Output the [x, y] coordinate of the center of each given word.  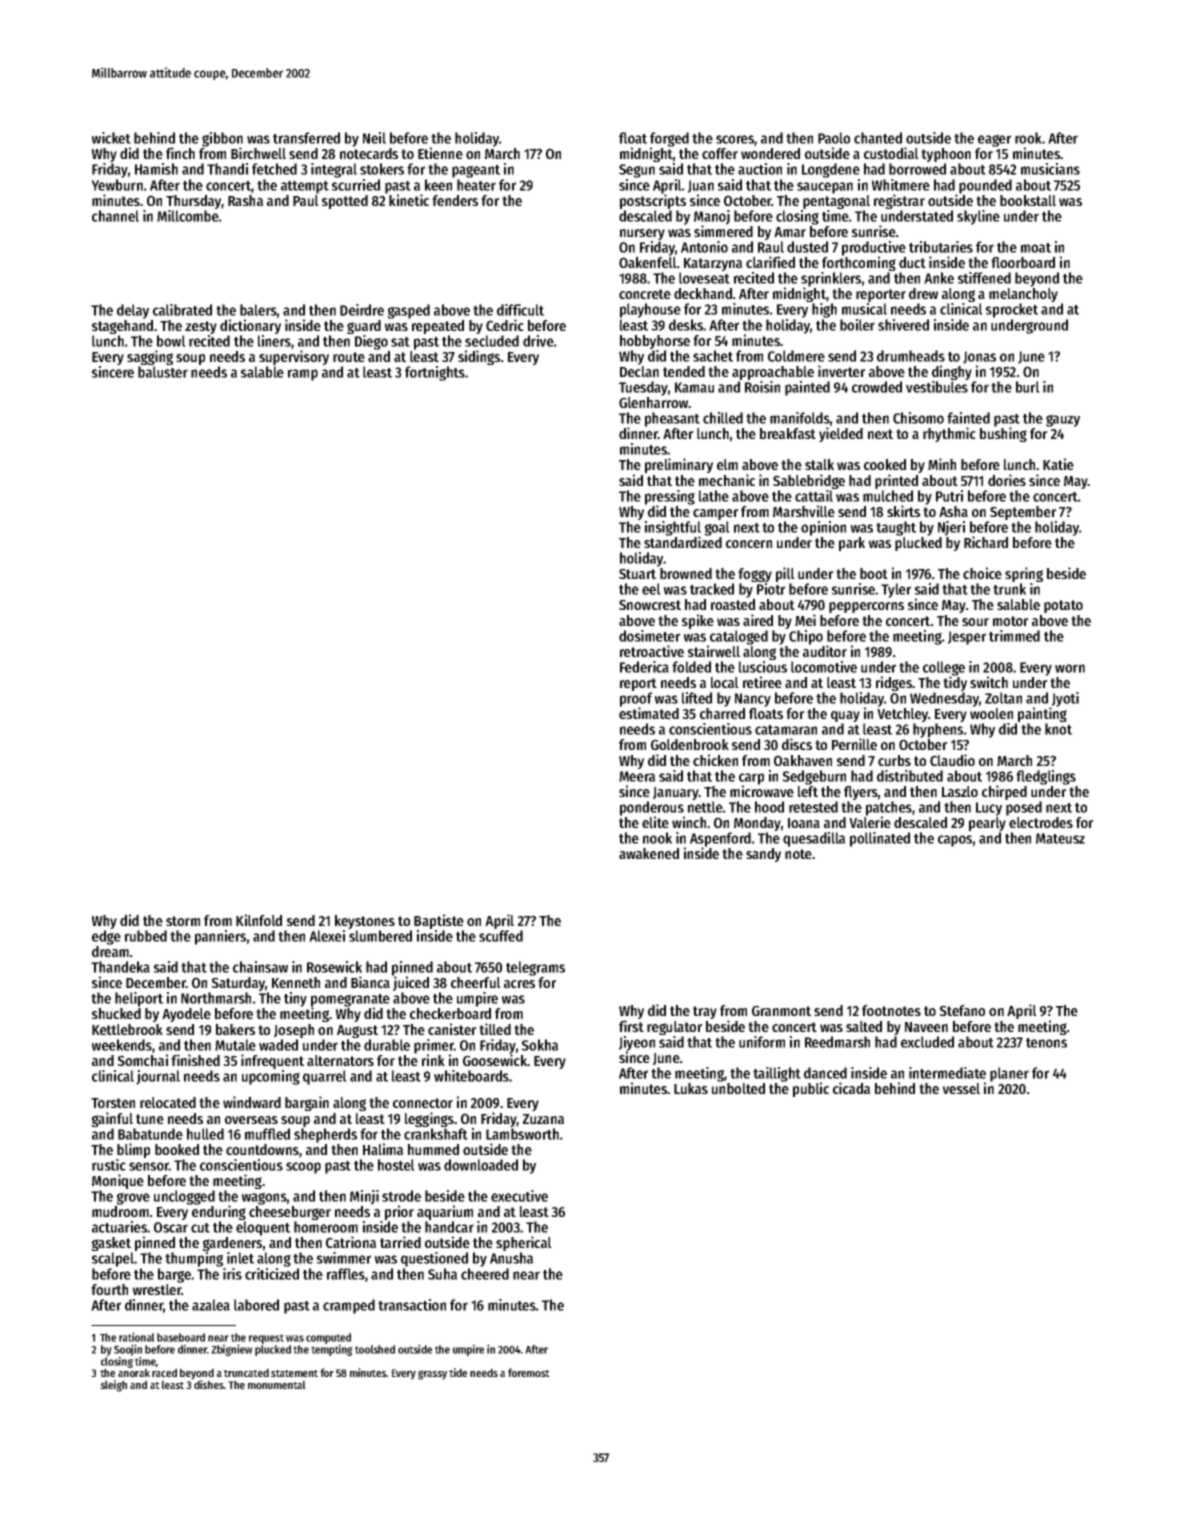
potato [1063, 606]
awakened [649, 853]
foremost [529, 1372]
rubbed [146, 936]
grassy [432, 1375]
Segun [637, 171]
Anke [939, 278]
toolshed [375, 1349]
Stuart [637, 573]
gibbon [222, 139]
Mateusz [1060, 838]
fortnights [435, 373]
